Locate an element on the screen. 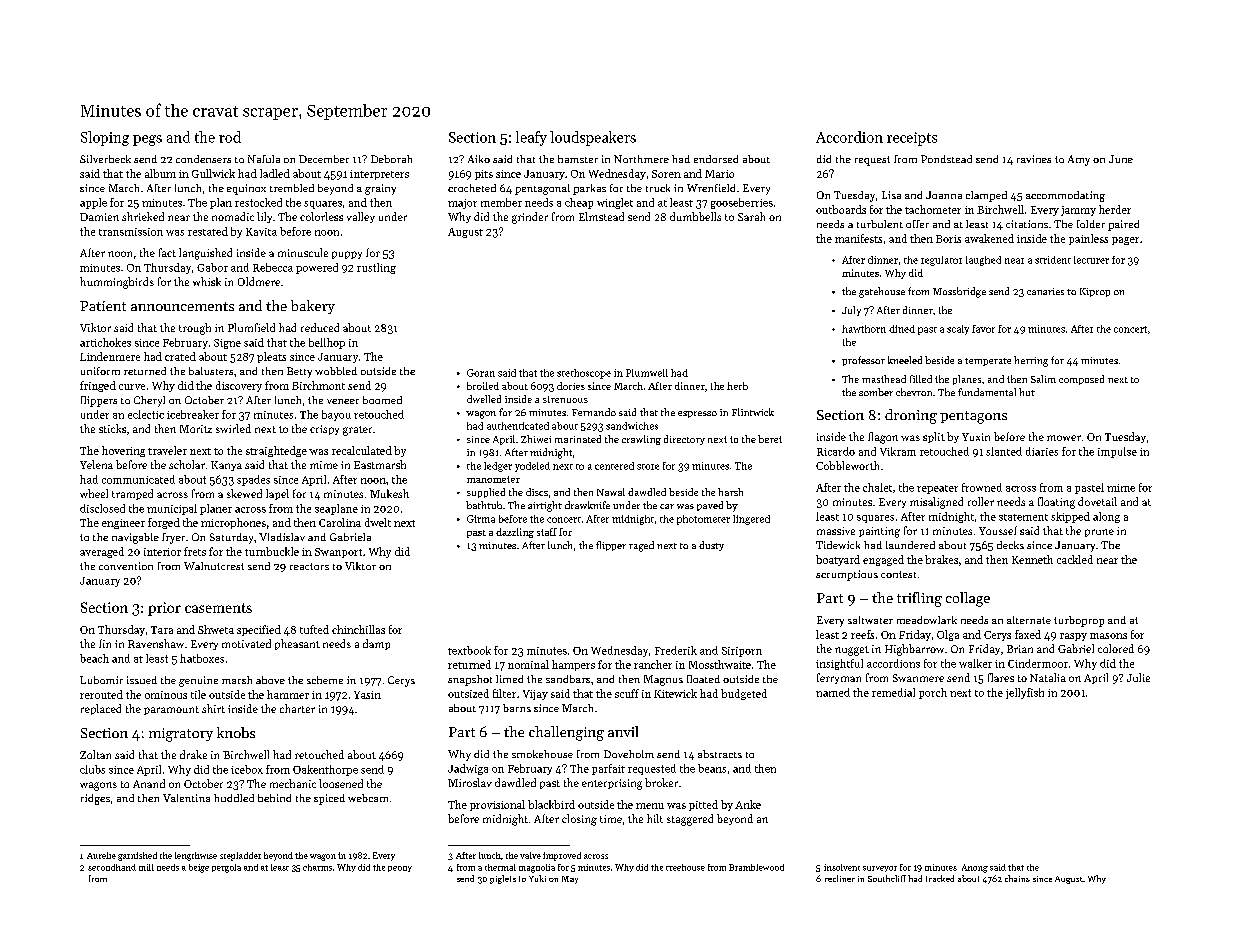 The height and width of the screenshot is (952, 1233). ridges is located at coordinates (95, 799).
